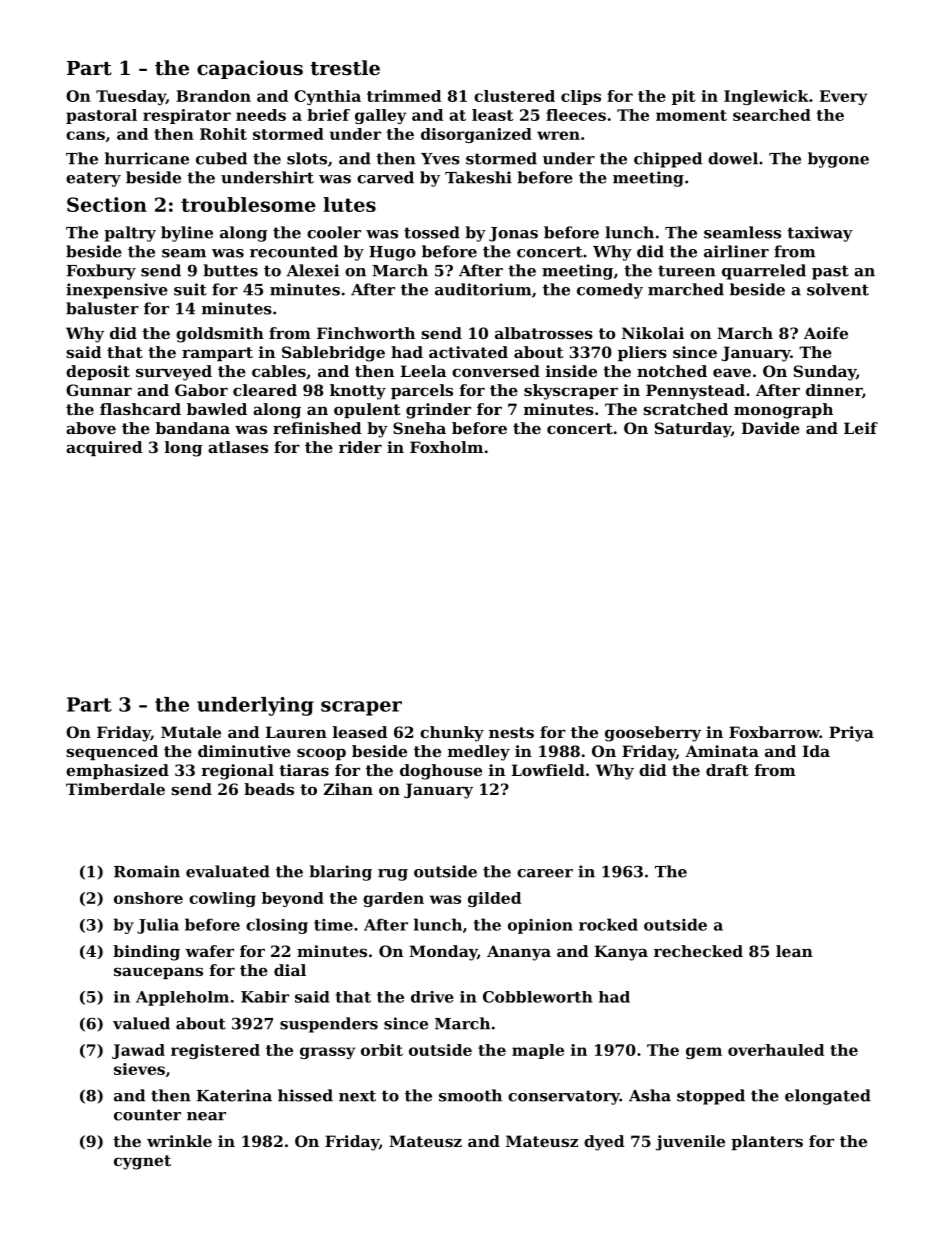 This screenshot has width=952, height=1233. Describe the element at coordinates (441, 772) in the screenshot. I see `doghouse` at that location.
